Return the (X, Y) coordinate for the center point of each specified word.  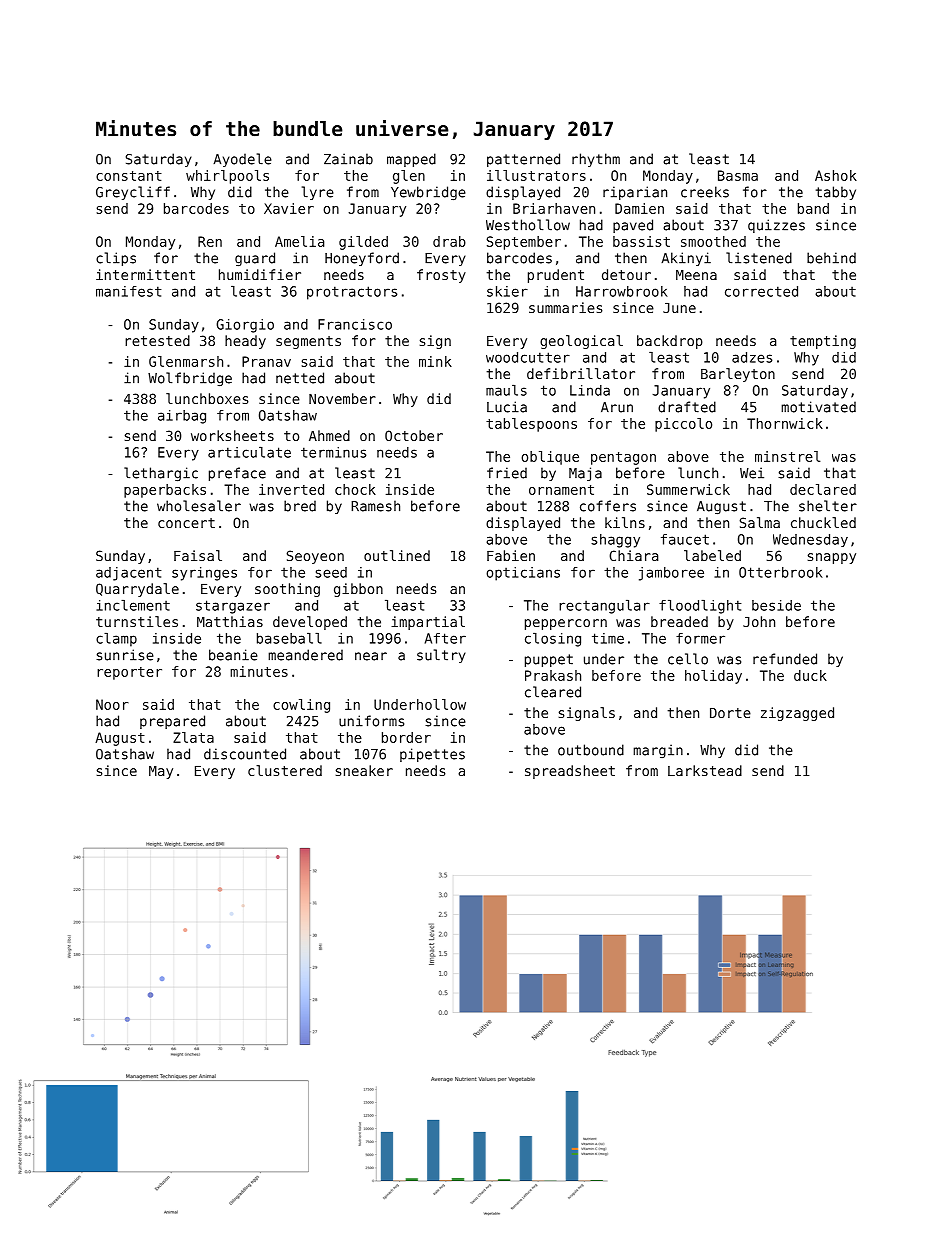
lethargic (161, 474)
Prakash (553, 675)
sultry (441, 656)
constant (129, 176)
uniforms (371, 721)
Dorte (730, 713)
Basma (738, 175)
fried (507, 473)
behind (831, 258)
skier (507, 291)
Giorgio (245, 326)
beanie (233, 655)
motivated (818, 407)
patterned (523, 160)
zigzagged (797, 714)
